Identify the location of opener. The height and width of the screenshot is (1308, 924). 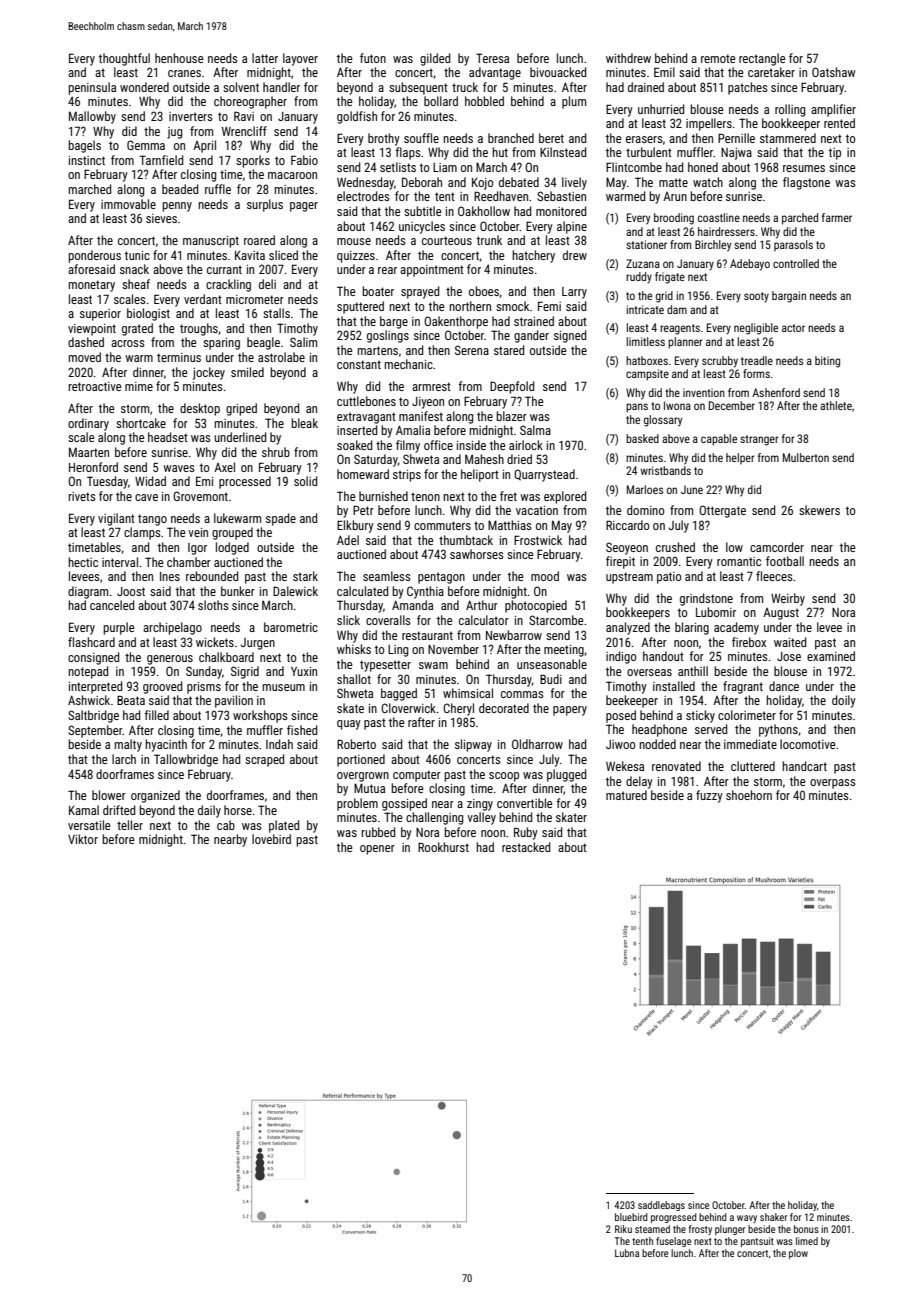
(377, 850).
